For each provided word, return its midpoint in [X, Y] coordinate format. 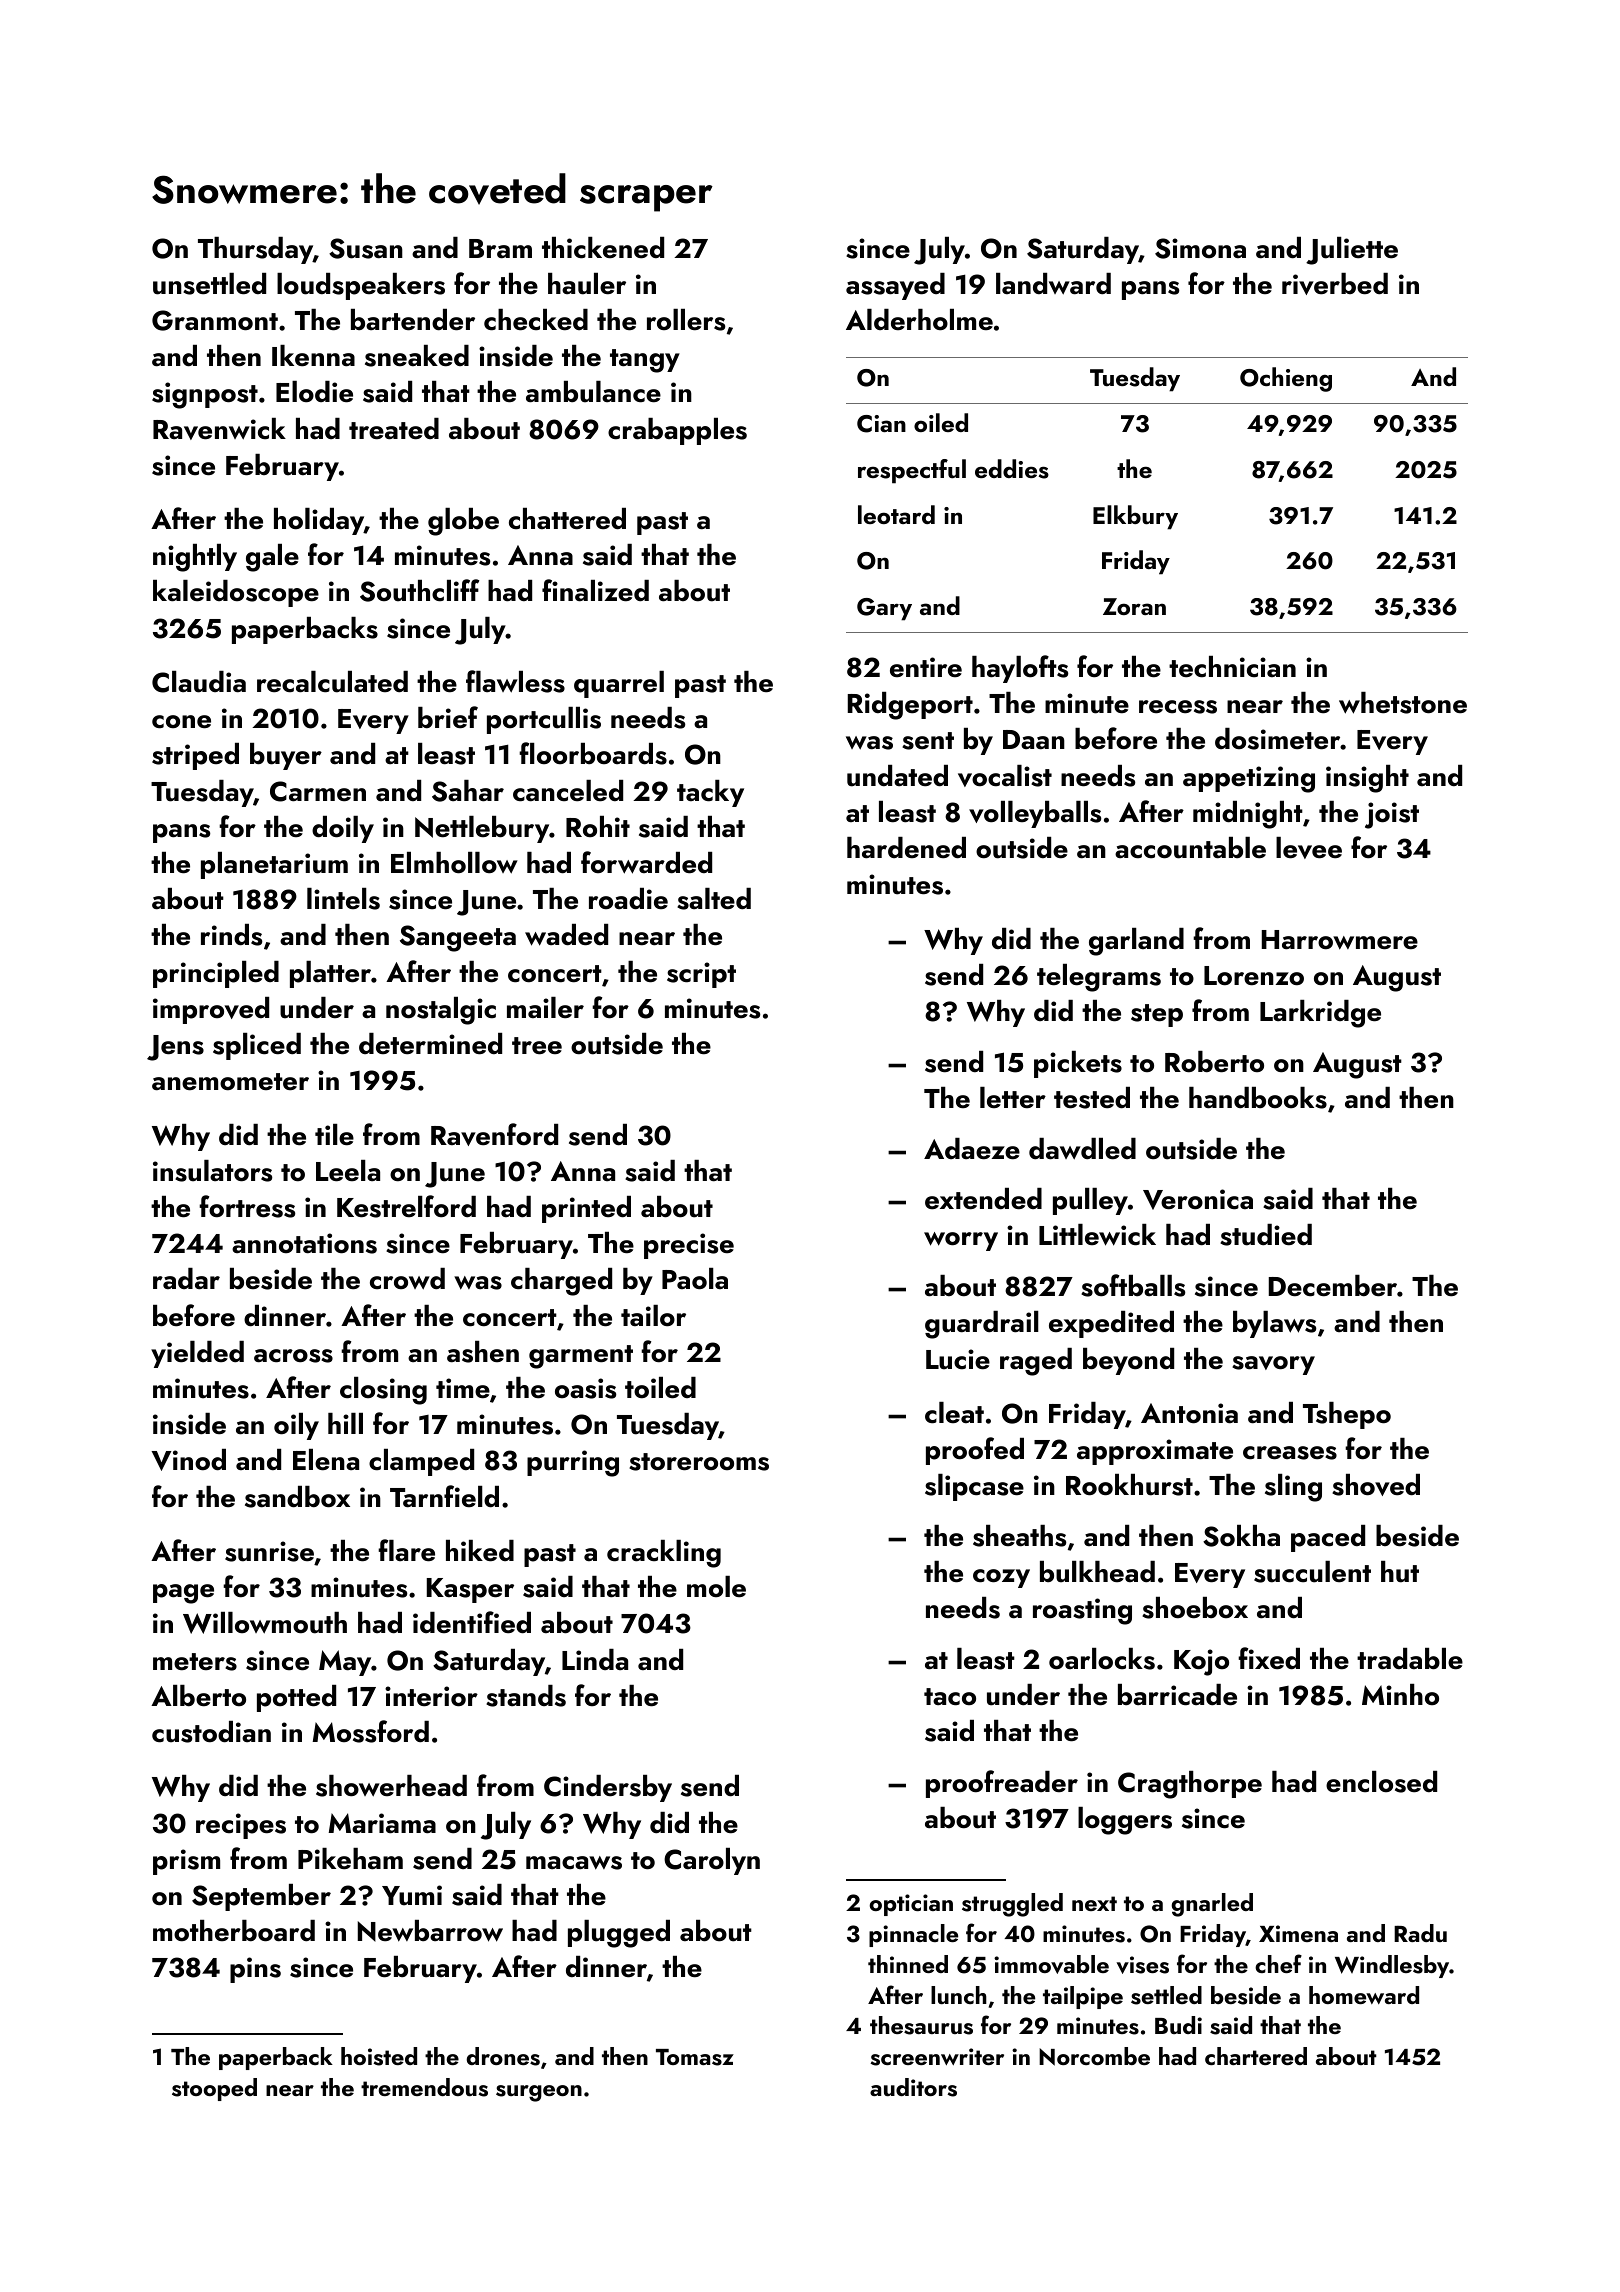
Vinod [188, 1460]
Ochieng [1286, 379]
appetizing [1249, 779]
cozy [1001, 1578]
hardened [906, 848]
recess [1178, 707]
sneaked [417, 356]
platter [330, 974]
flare [406, 1550]
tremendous [424, 2087]
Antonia [1189, 1413]
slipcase [974, 1487]
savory [1273, 1365]
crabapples [677, 431]
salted [714, 899]
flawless [515, 681]
